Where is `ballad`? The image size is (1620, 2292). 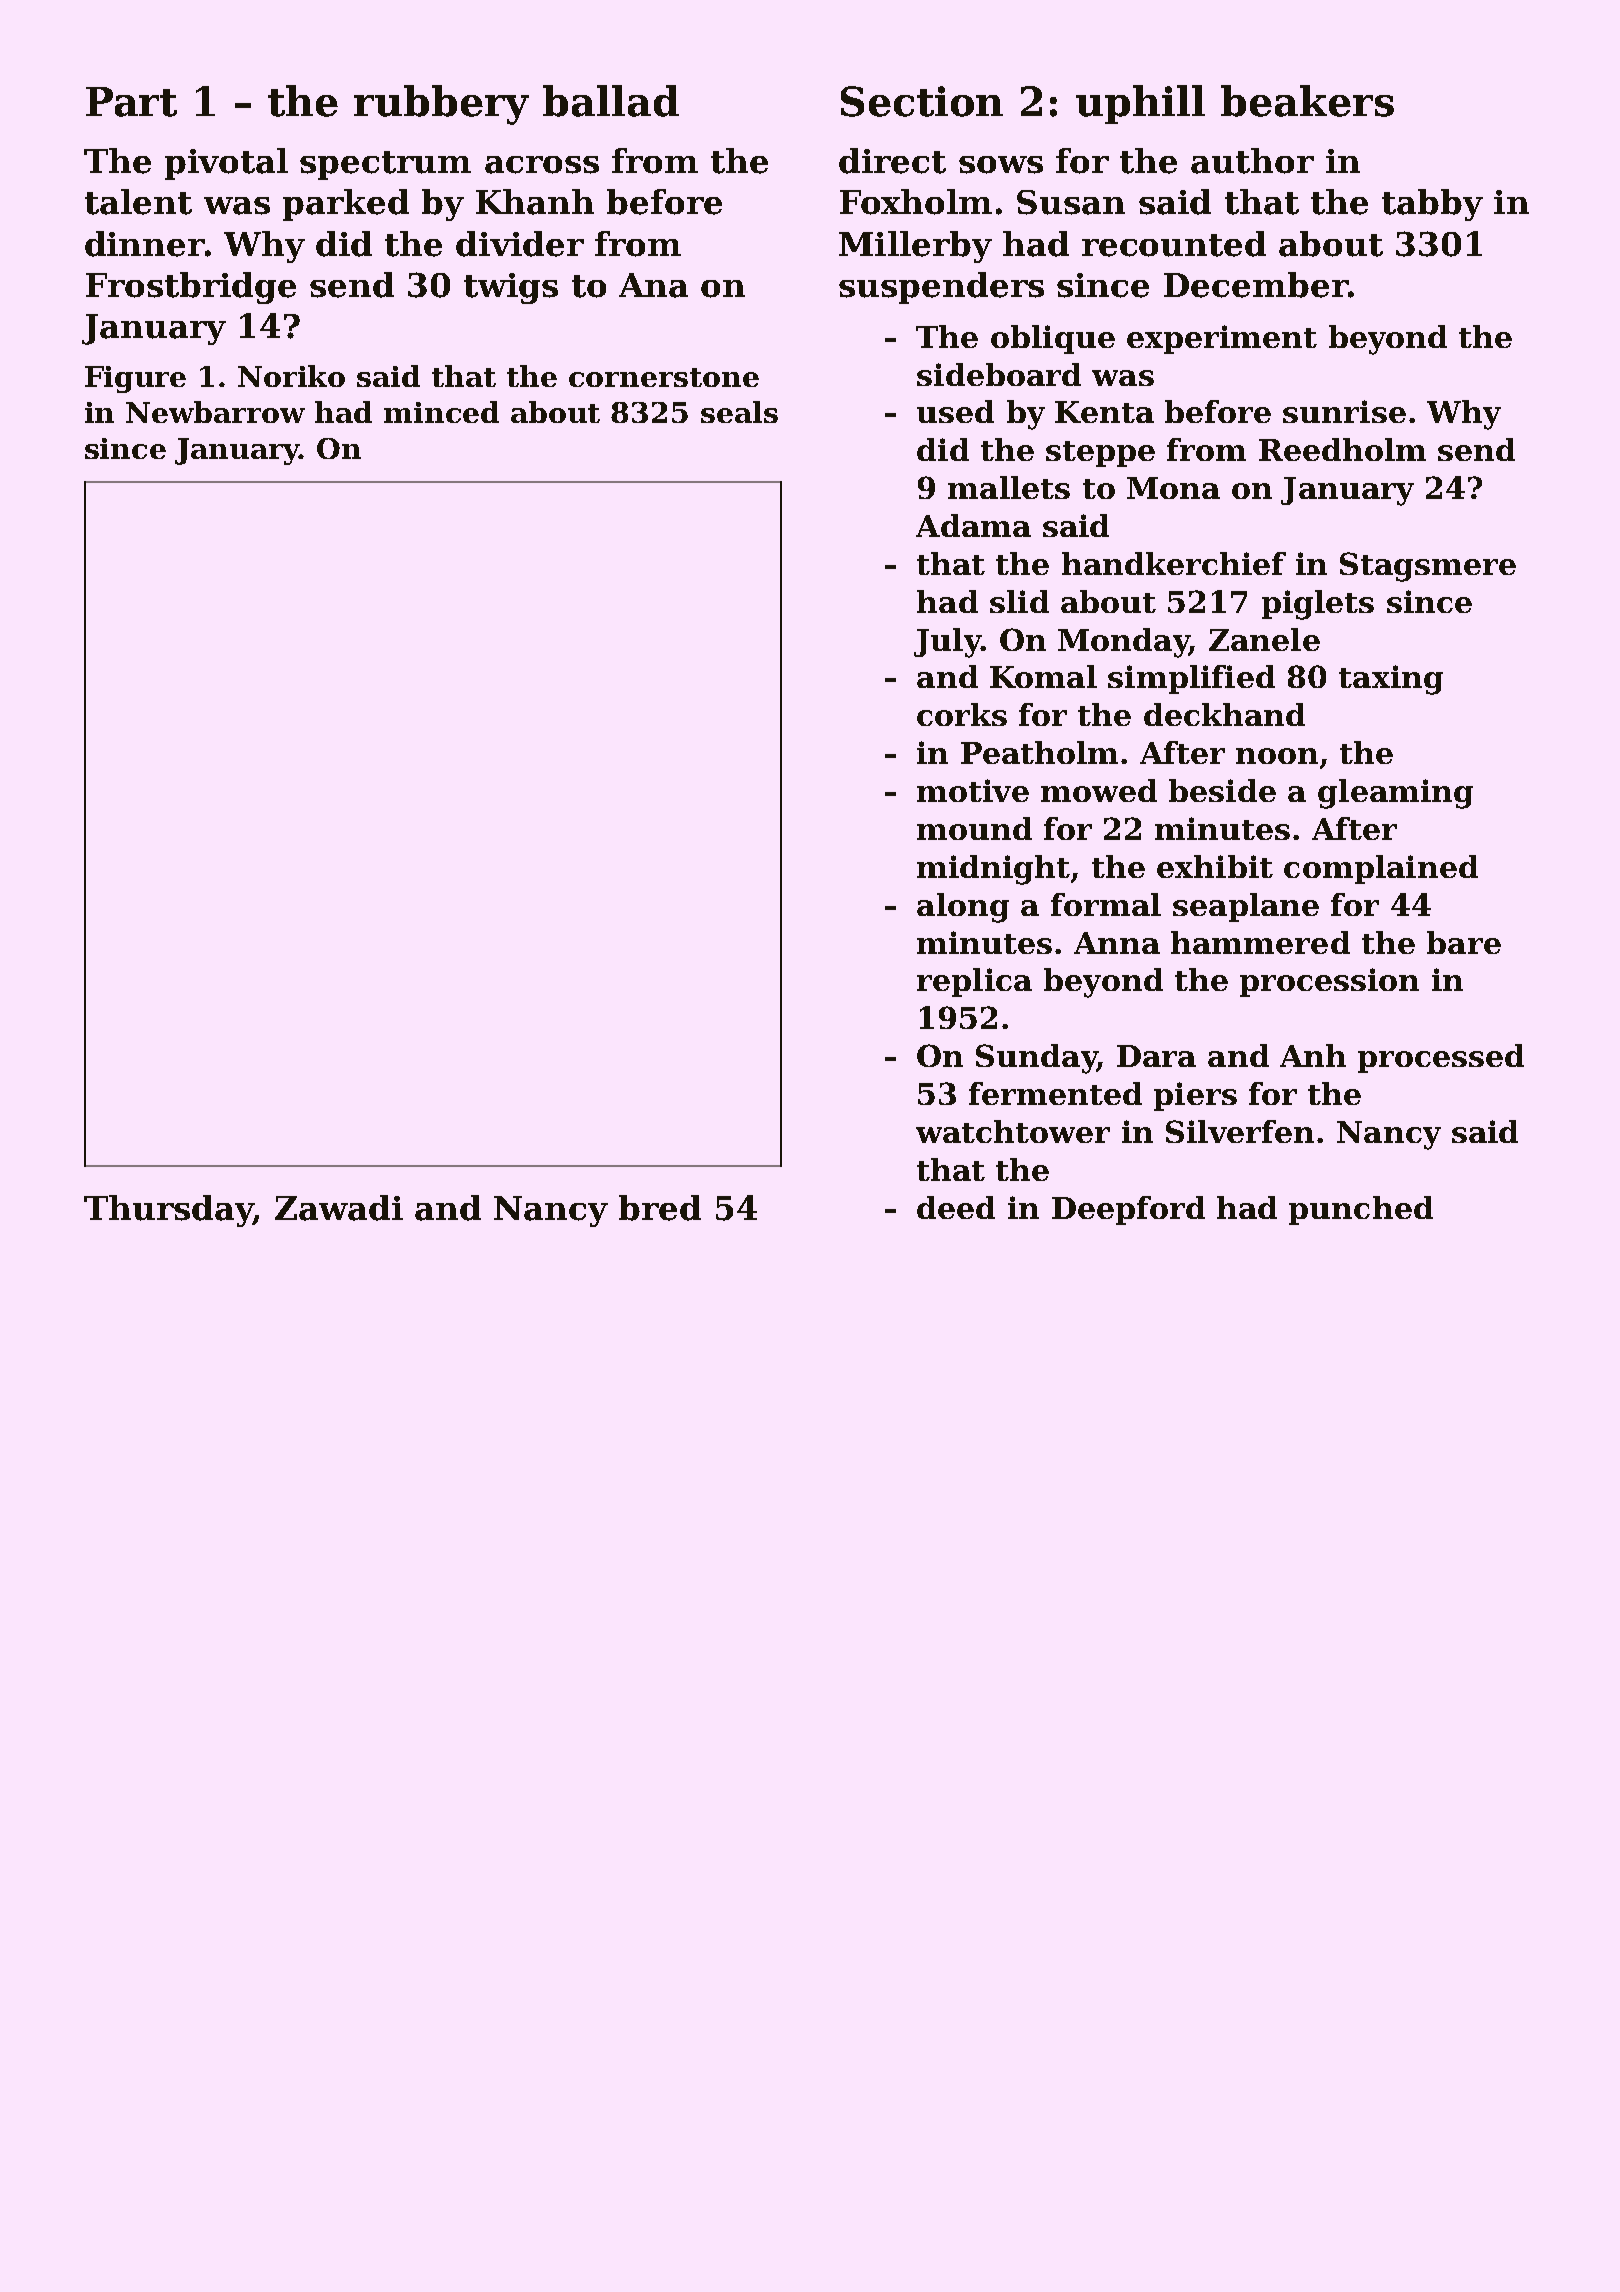 ballad is located at coordinates (611, 101).
